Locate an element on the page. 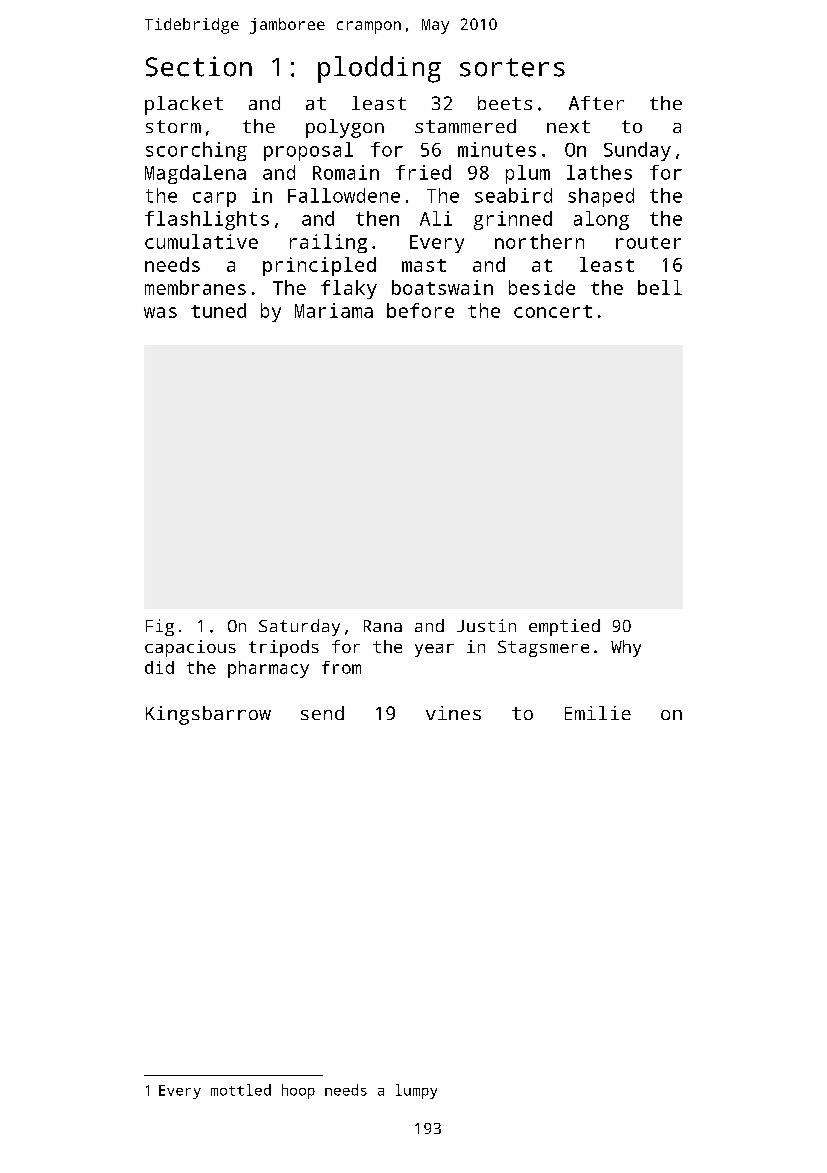  beets is located at coordinates (505, 103).
